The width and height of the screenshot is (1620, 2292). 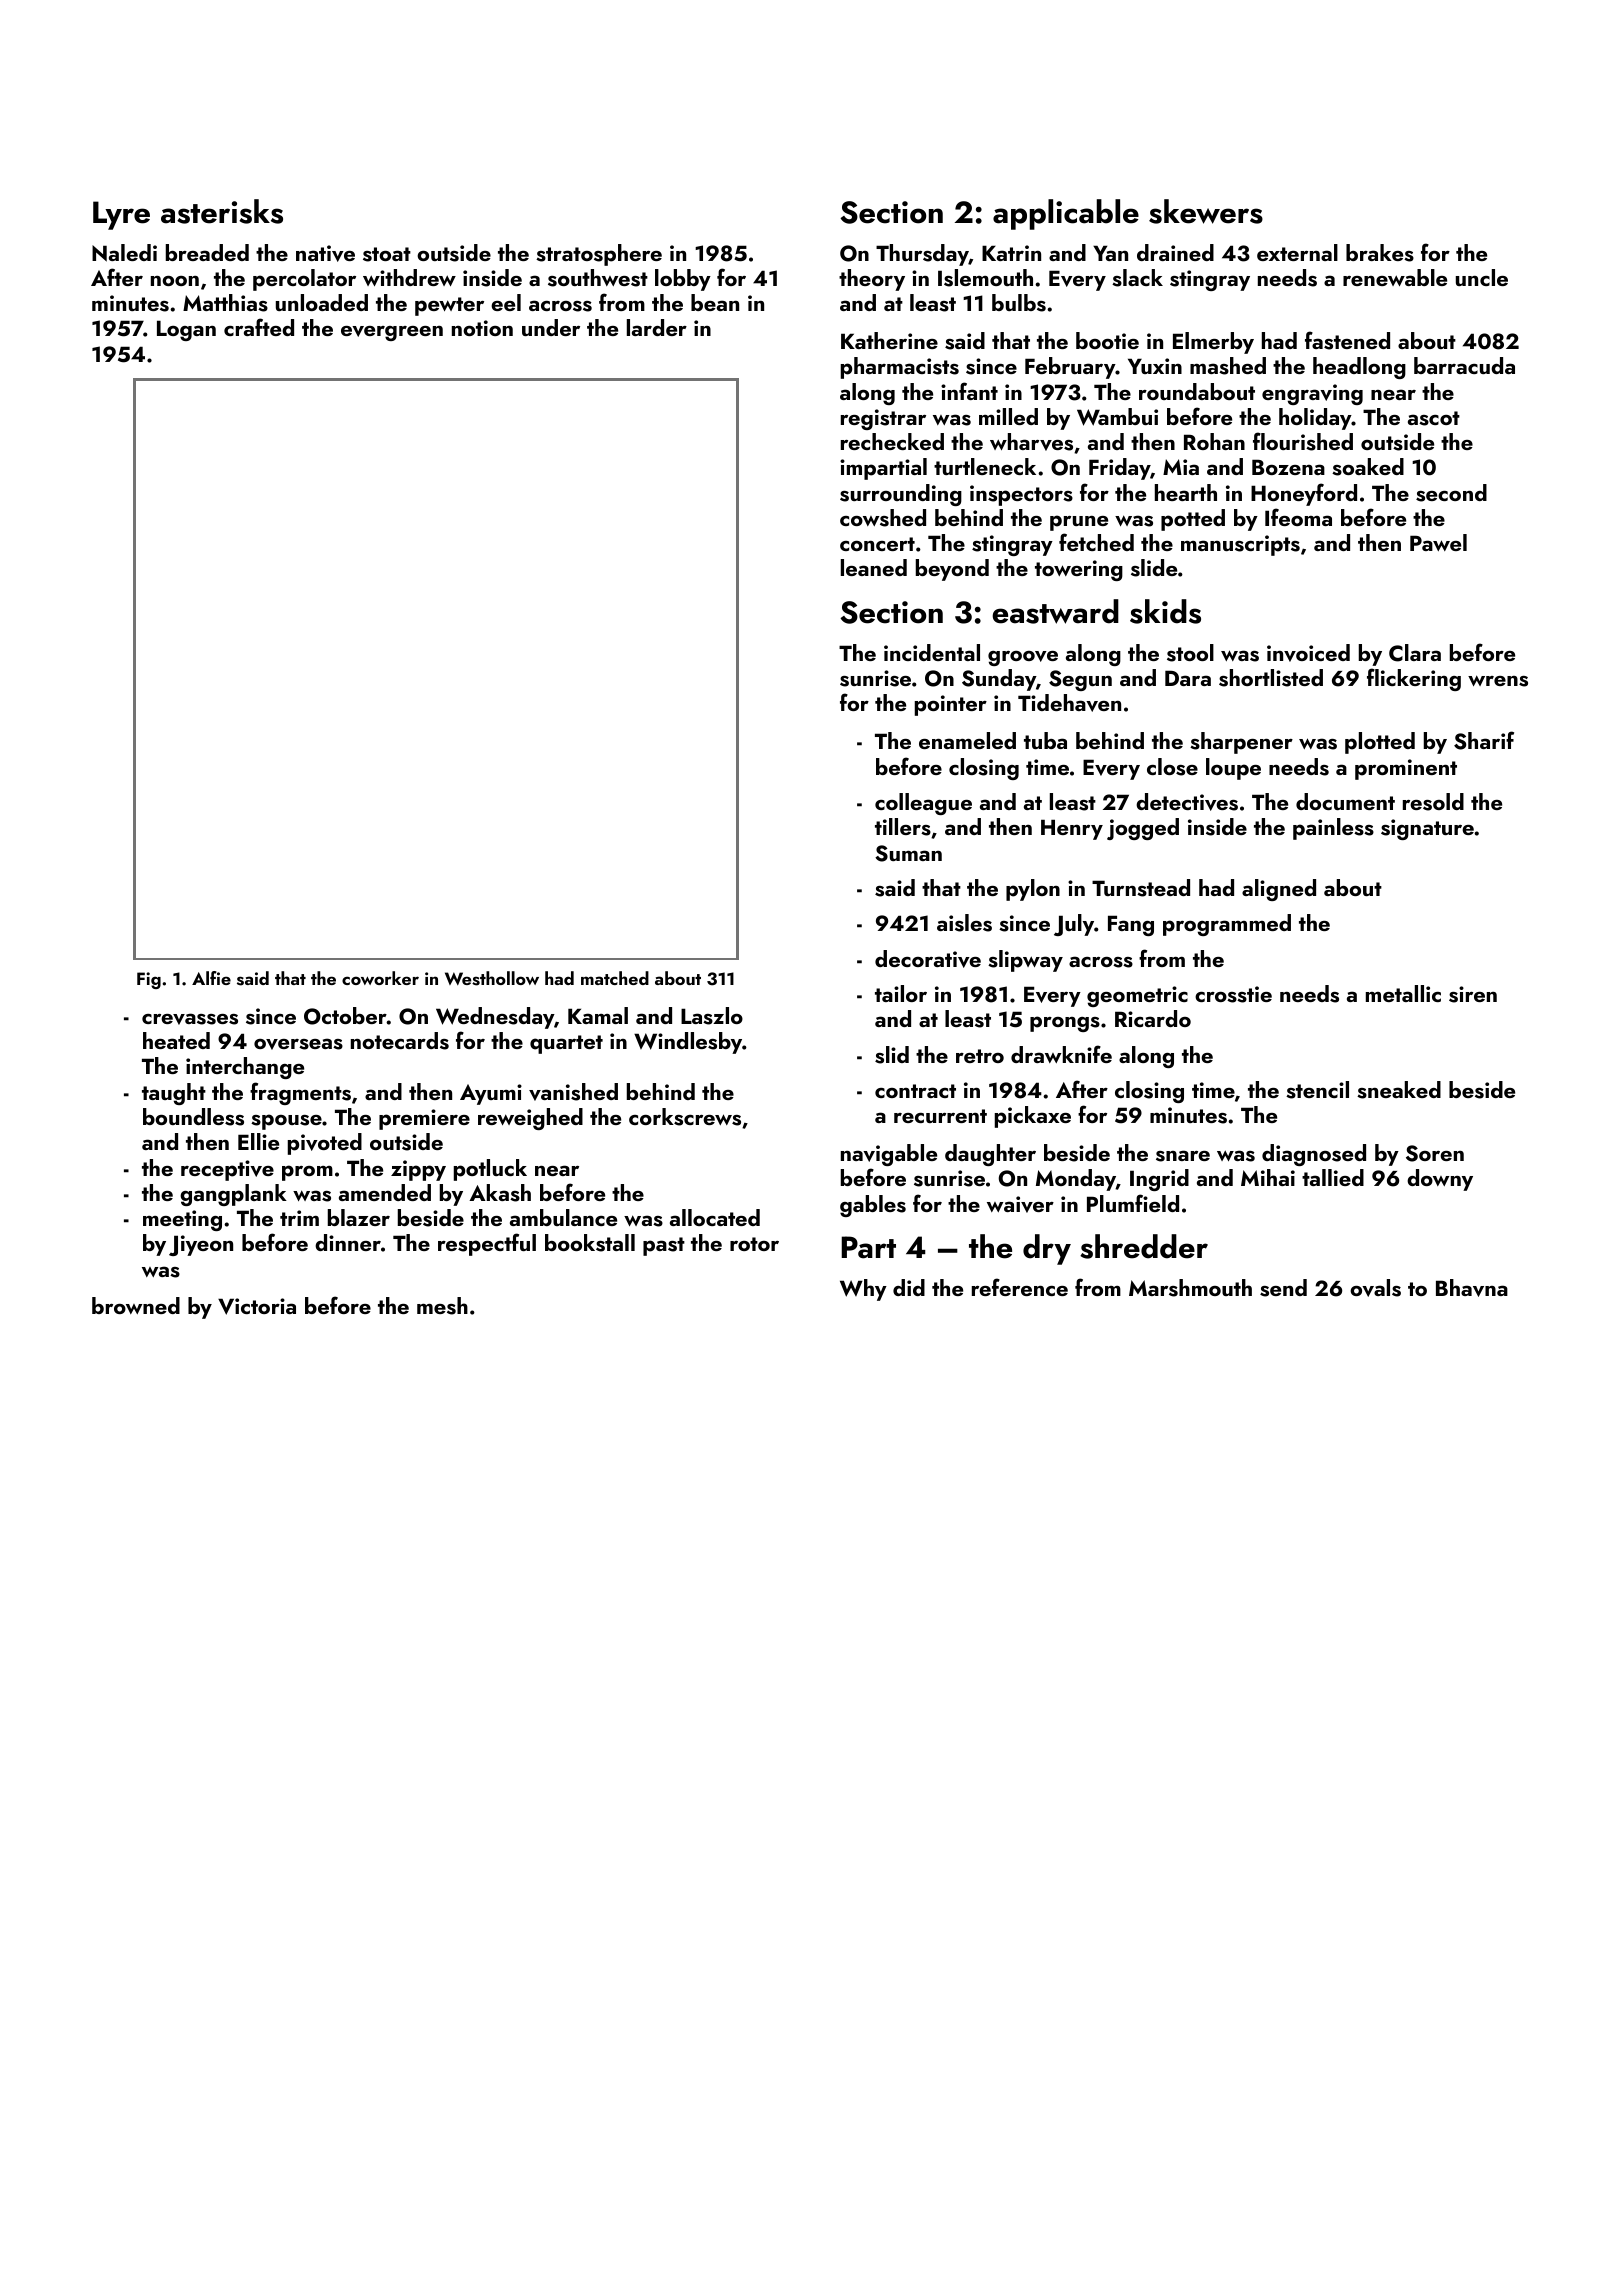 What do you see at coordinates (915, 1091) in the screenshot?
I see `contract` at bounding box center [915, 1091].
